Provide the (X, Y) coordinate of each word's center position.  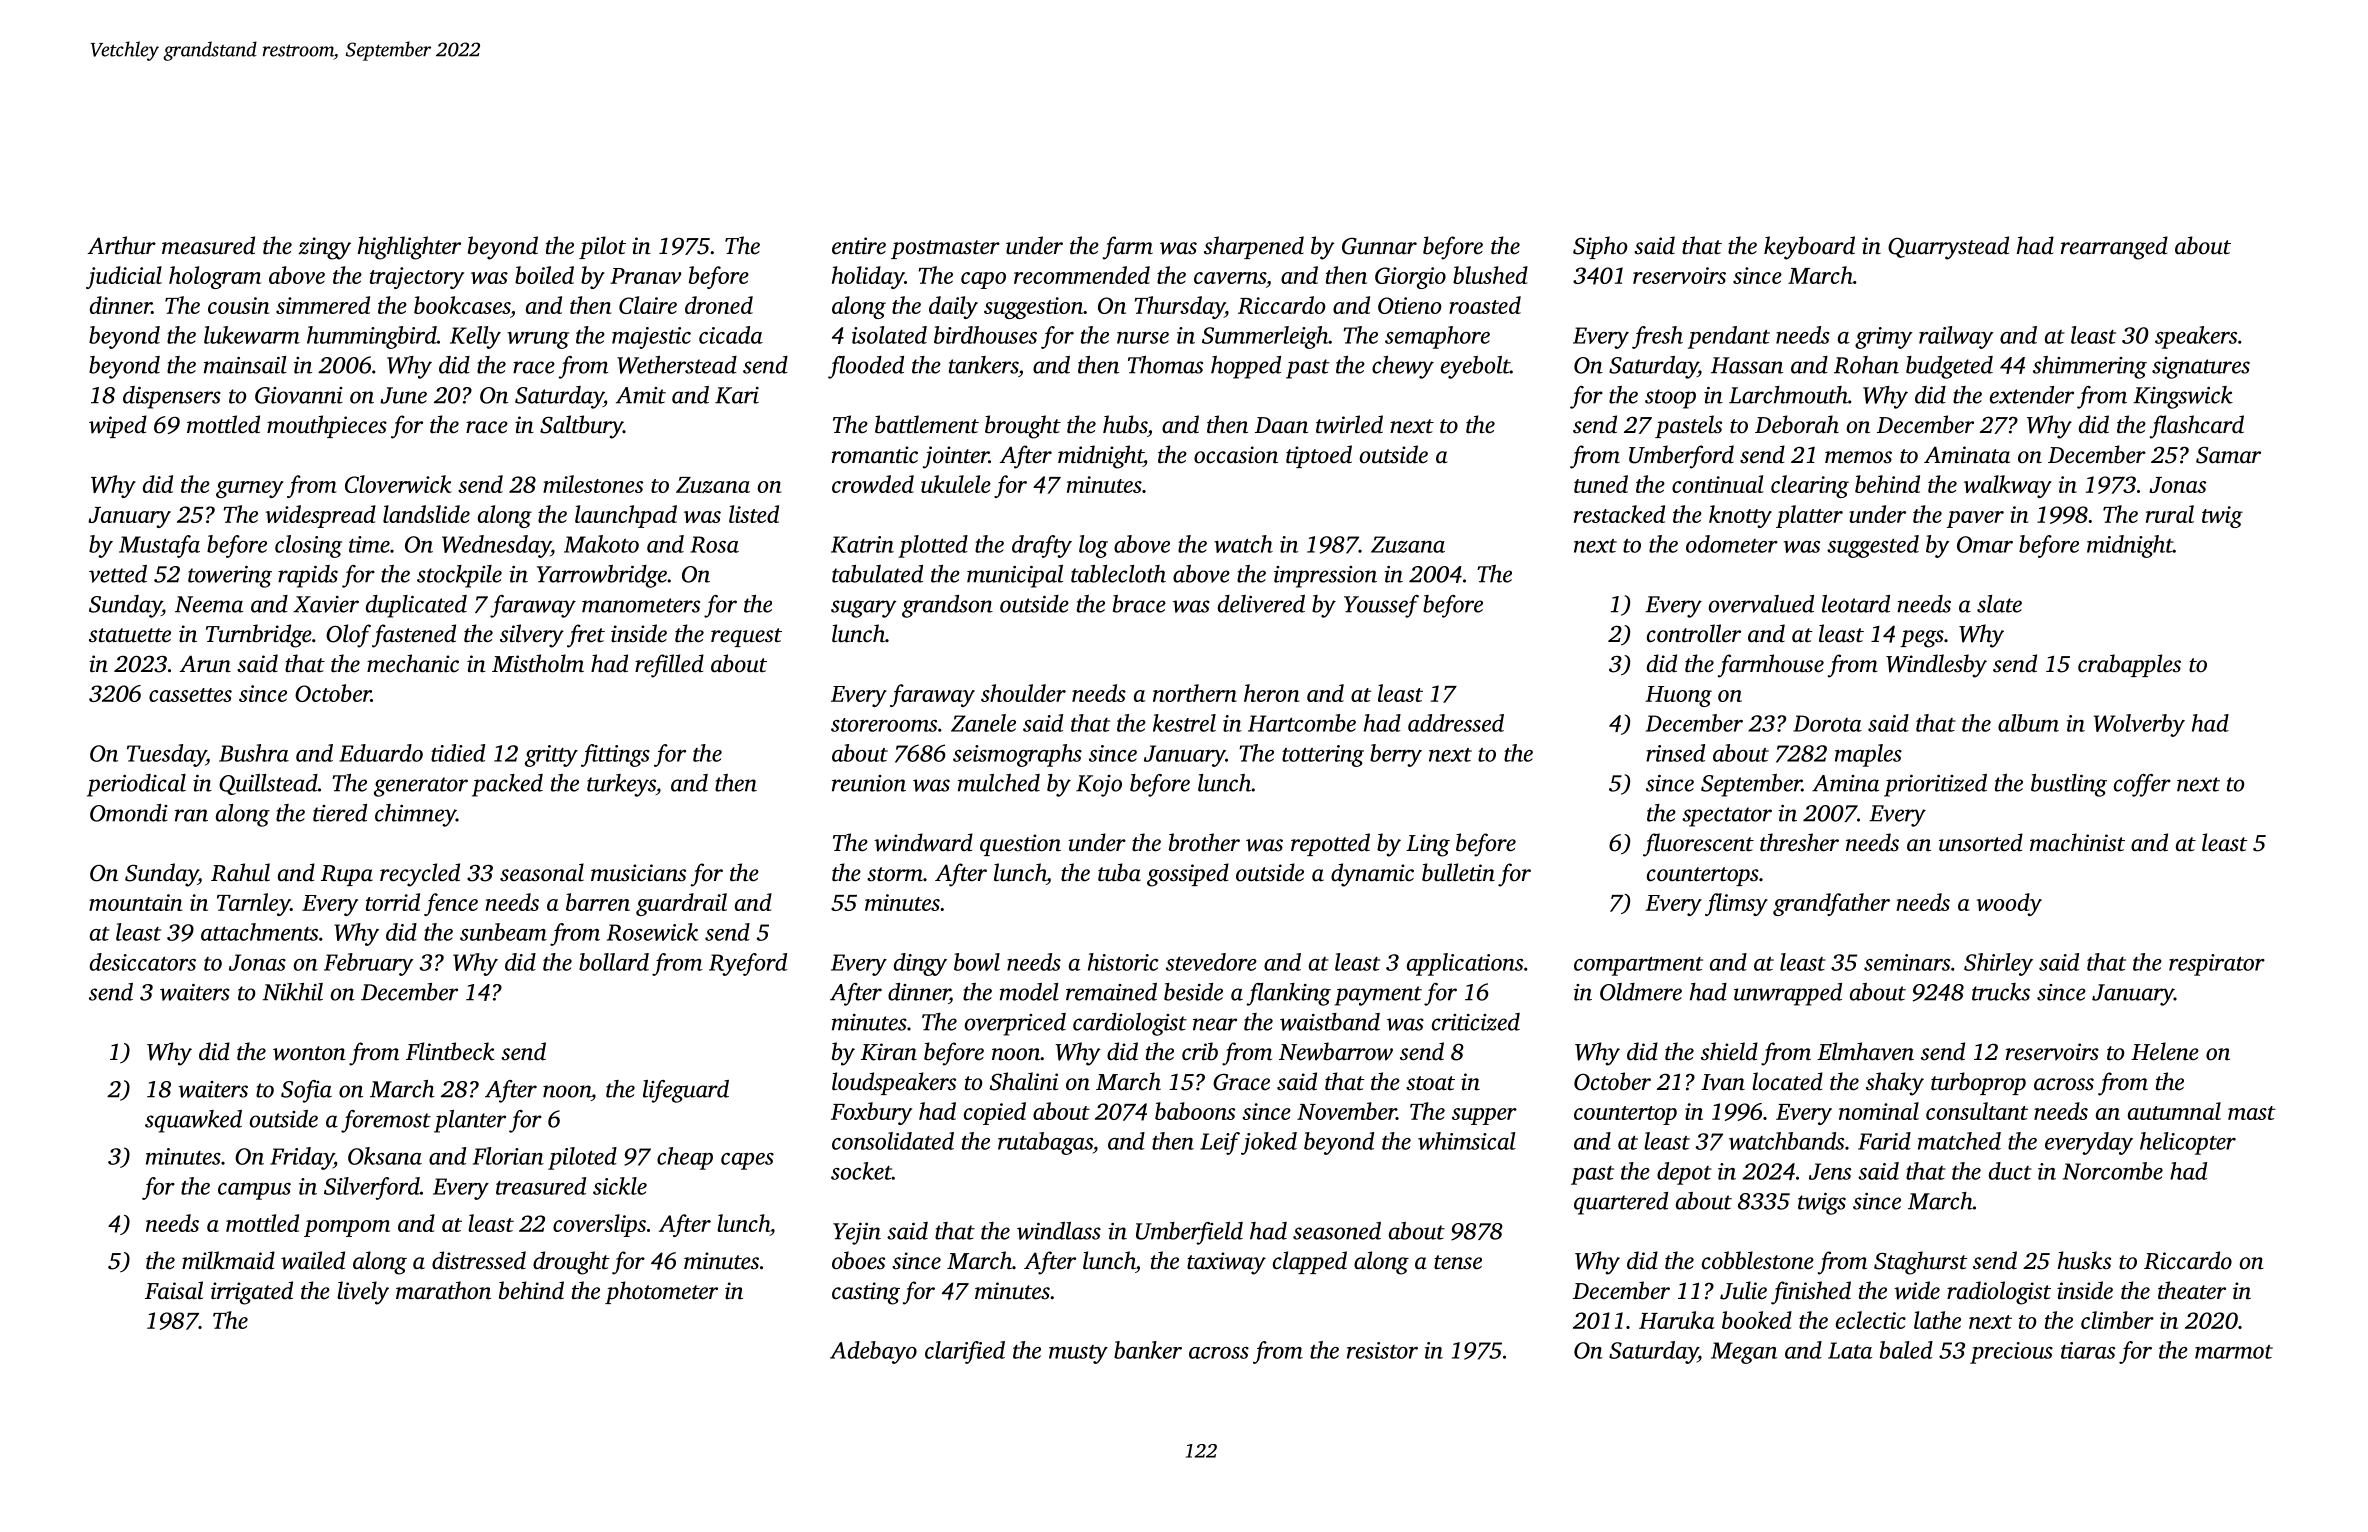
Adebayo (873, 1352)
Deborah (1797, 424)
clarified (965, 1352)
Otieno (1409, 305)
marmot (2234, 1352)
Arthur (121, 245)
